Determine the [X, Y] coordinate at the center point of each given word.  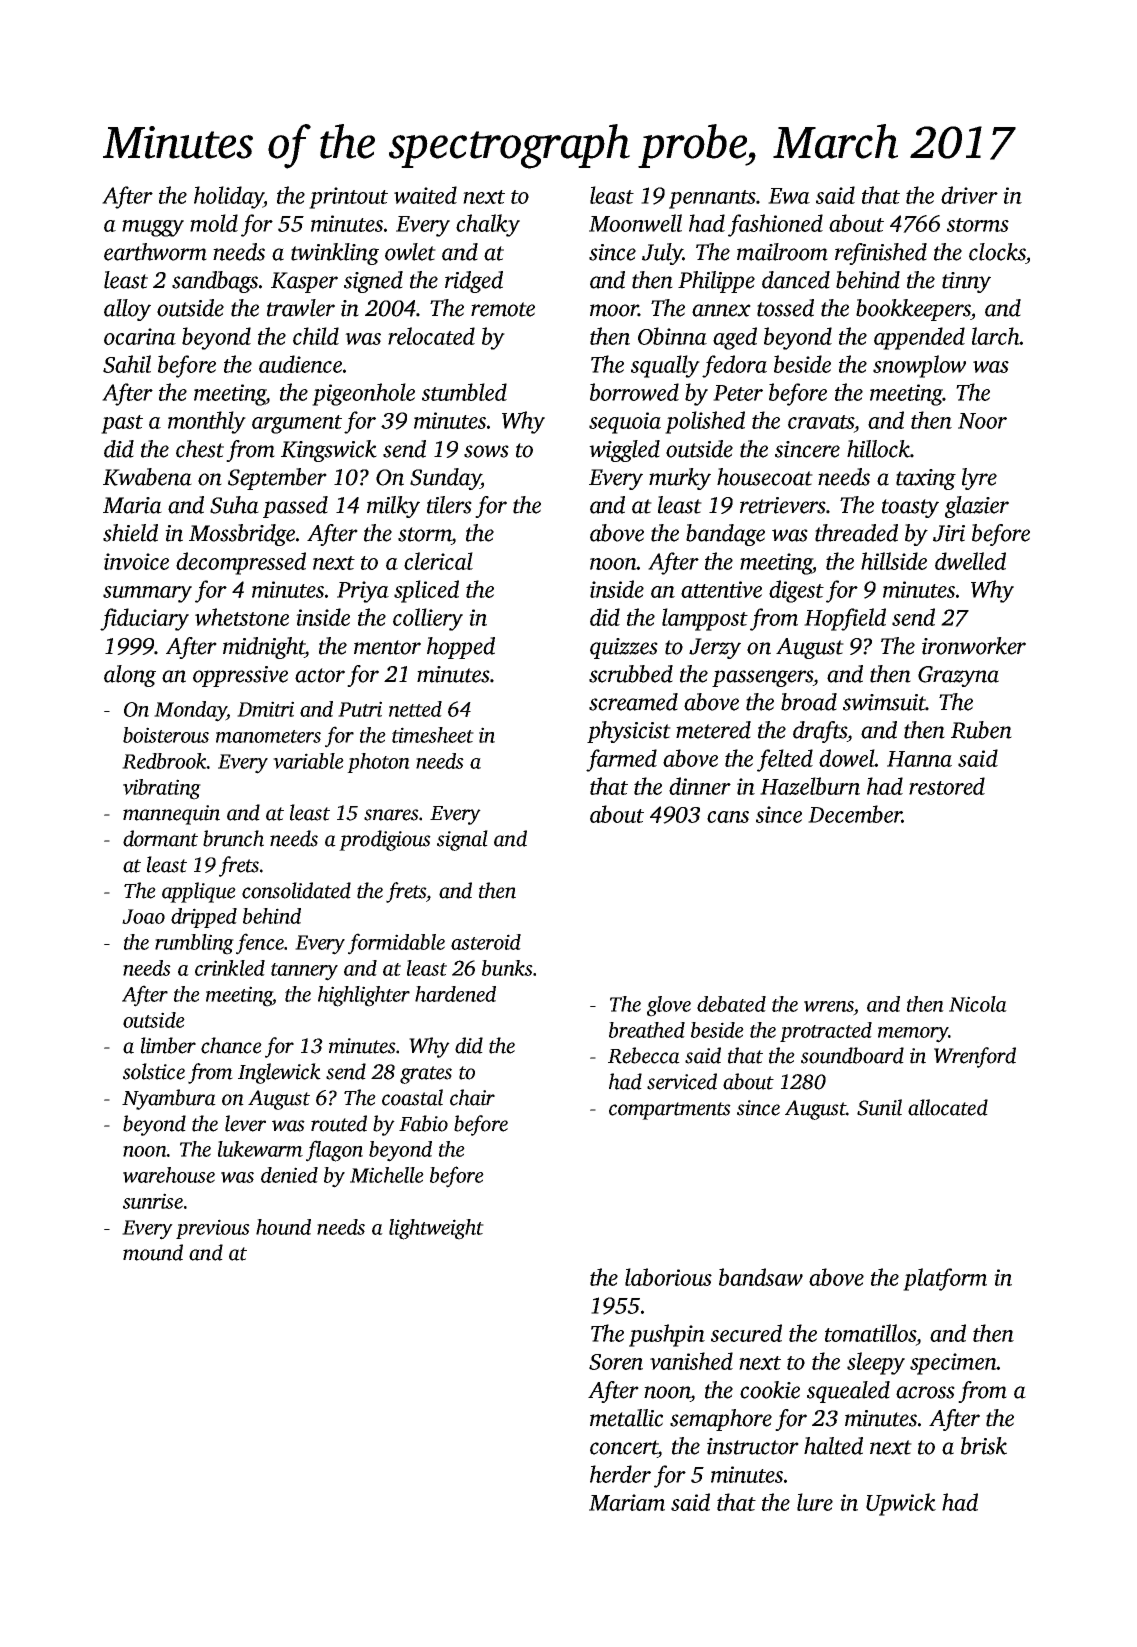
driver [969, 195]
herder [620, 1474]
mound [153, 1252]
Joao [143, 916]
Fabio [423, 1123]
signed [373, 282]
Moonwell [635, 223]
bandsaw [761, 1277]
